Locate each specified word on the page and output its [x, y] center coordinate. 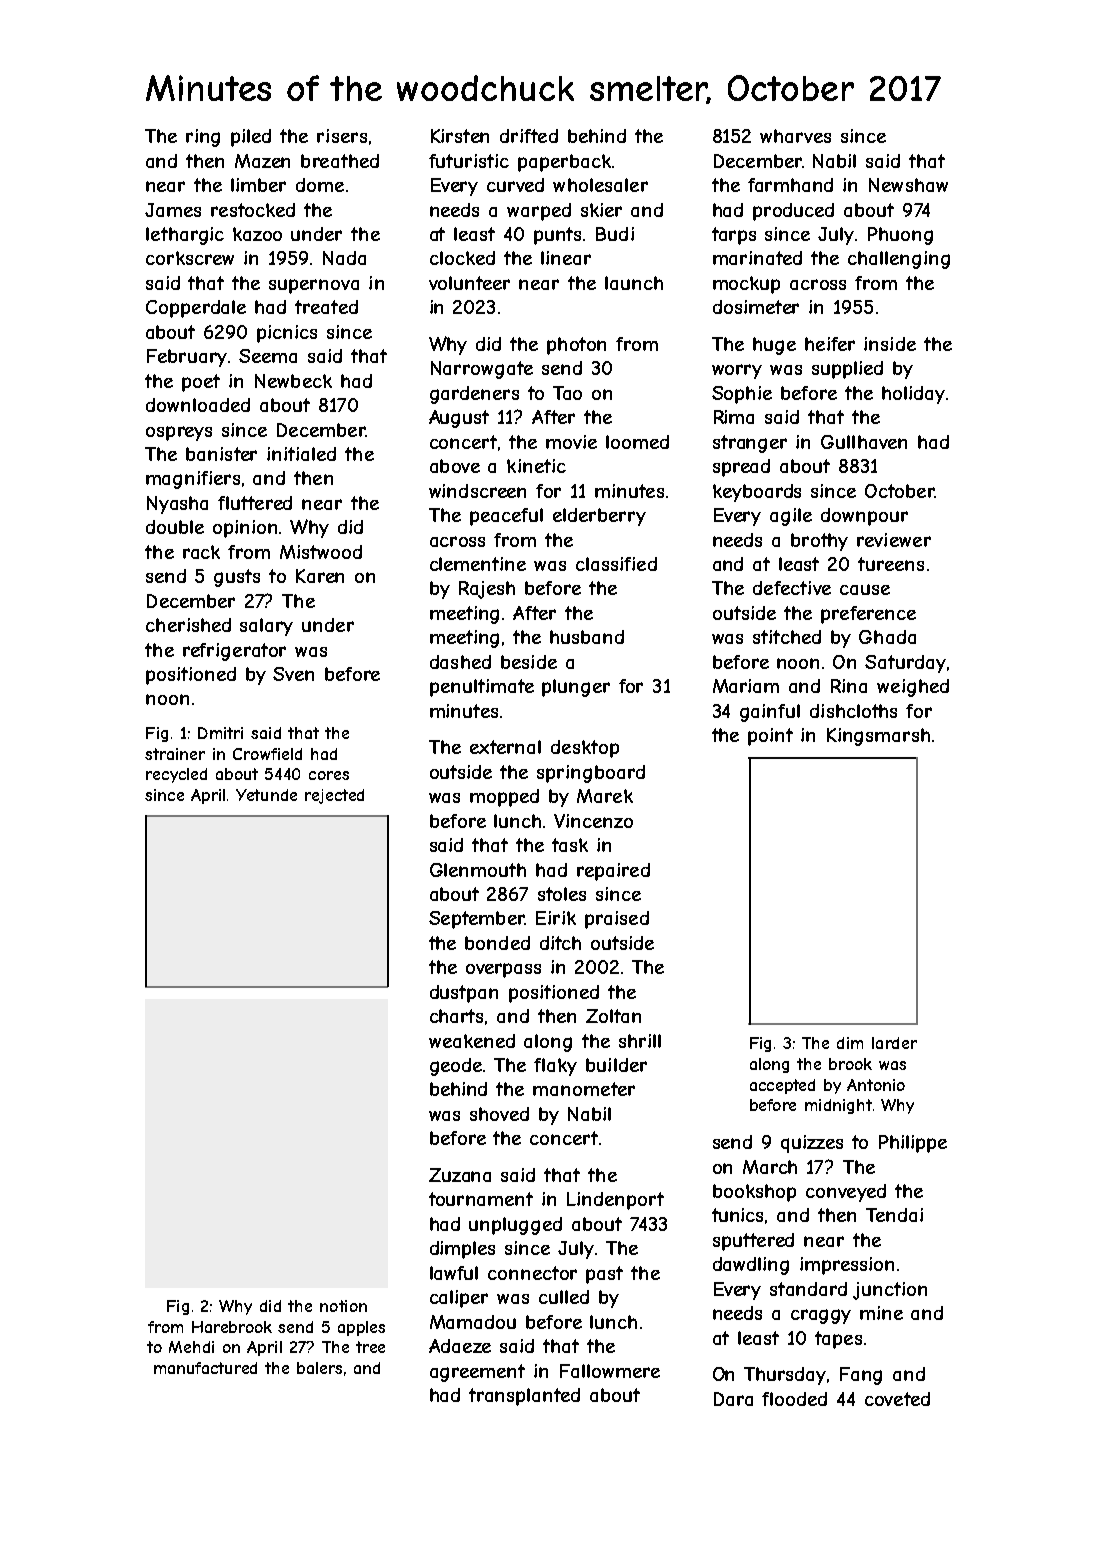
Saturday [905, 664]
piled [251, 138]
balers [319, 1368]
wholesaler [600, 185]
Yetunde [266, 795]
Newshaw [908, 185]
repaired [613, 872]
